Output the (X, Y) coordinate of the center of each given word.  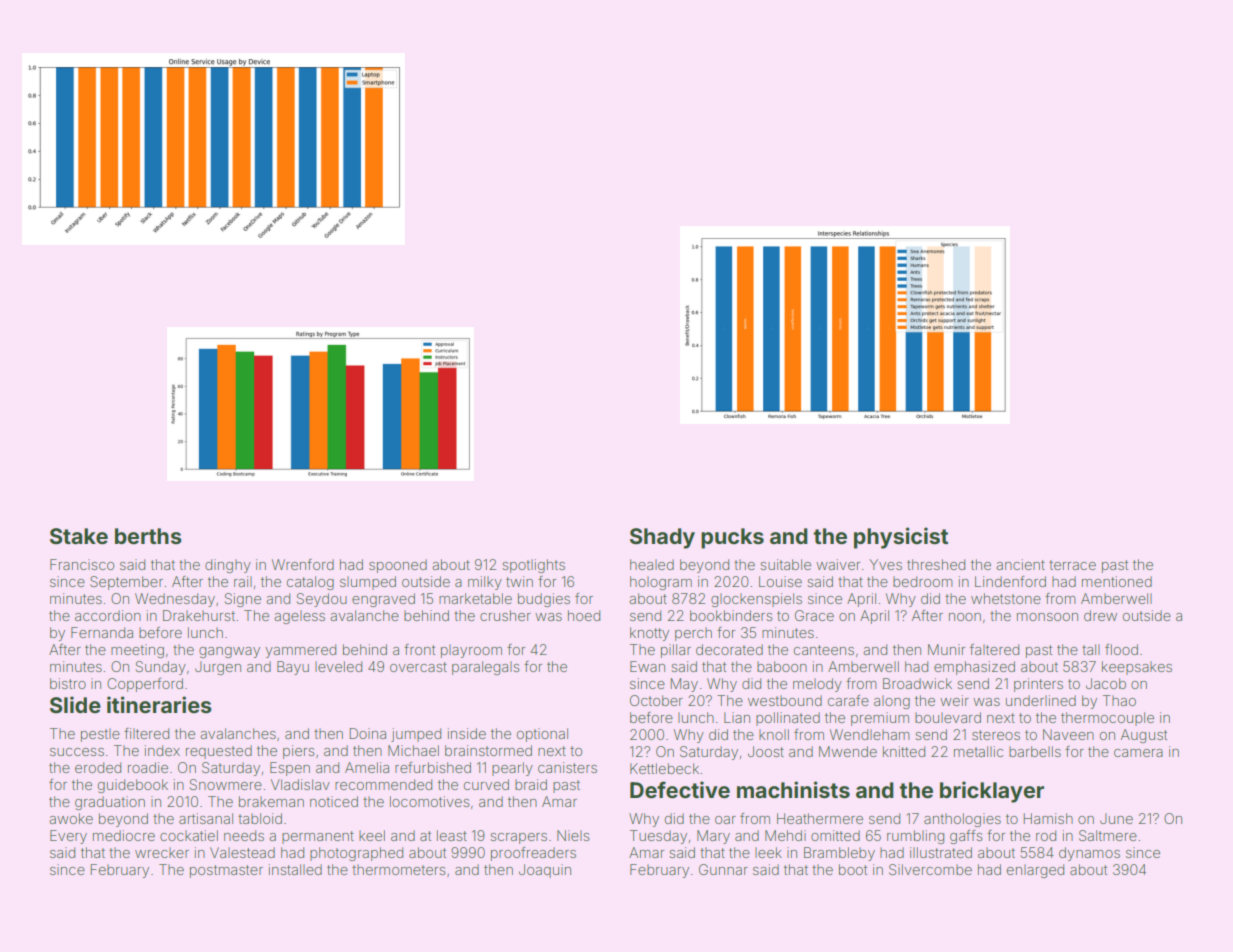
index (162, 750)
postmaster (226, 871)
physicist (901, 538)
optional (542, 735)
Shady (662, 538)
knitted (904, 751)
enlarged (1035, 871)
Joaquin (545, 871)
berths (148, 536)
